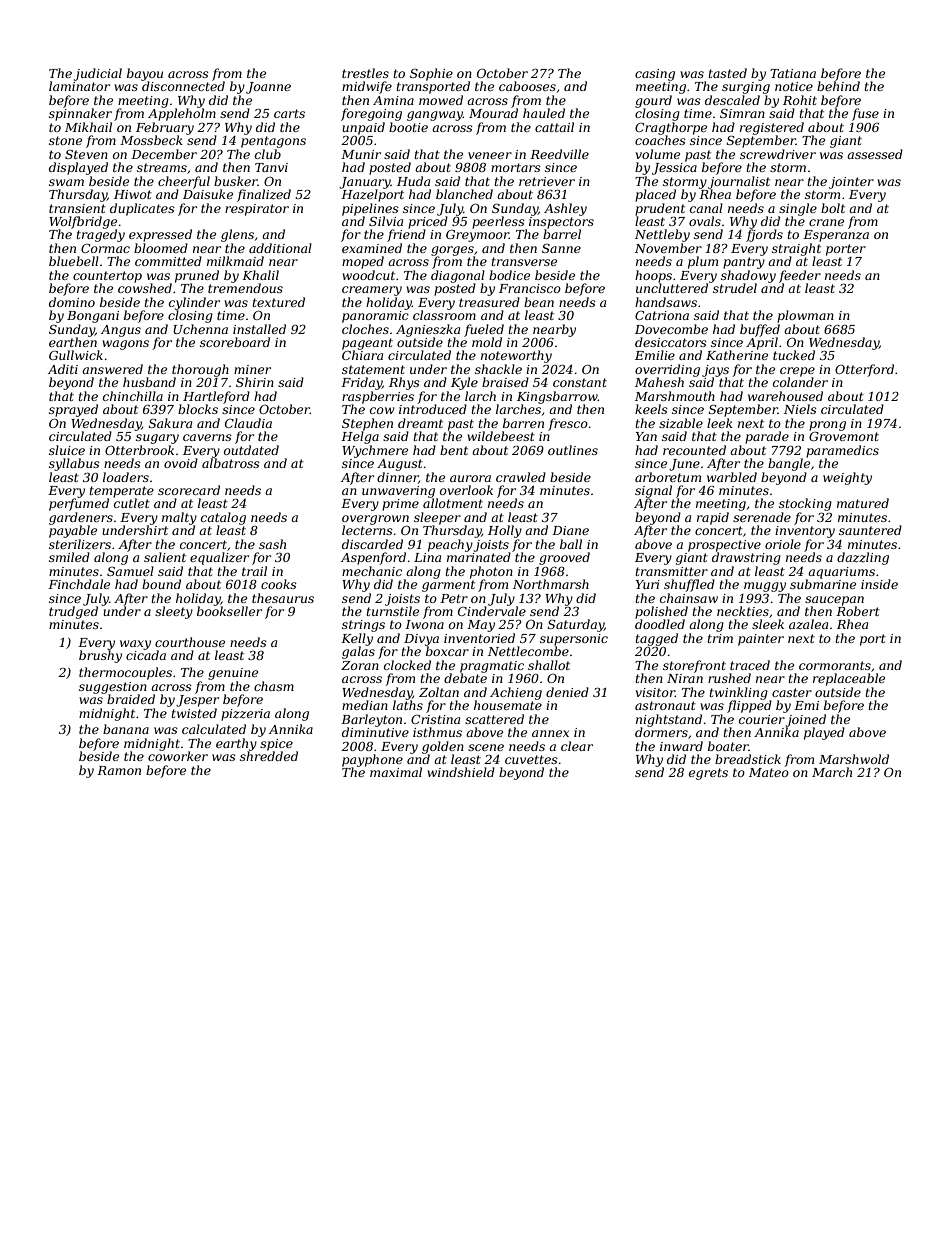 This screenshot has width=952, height=1233. Describe the element at coordinates (657, 639) in the screenshot. I see `tagged` at that location.
